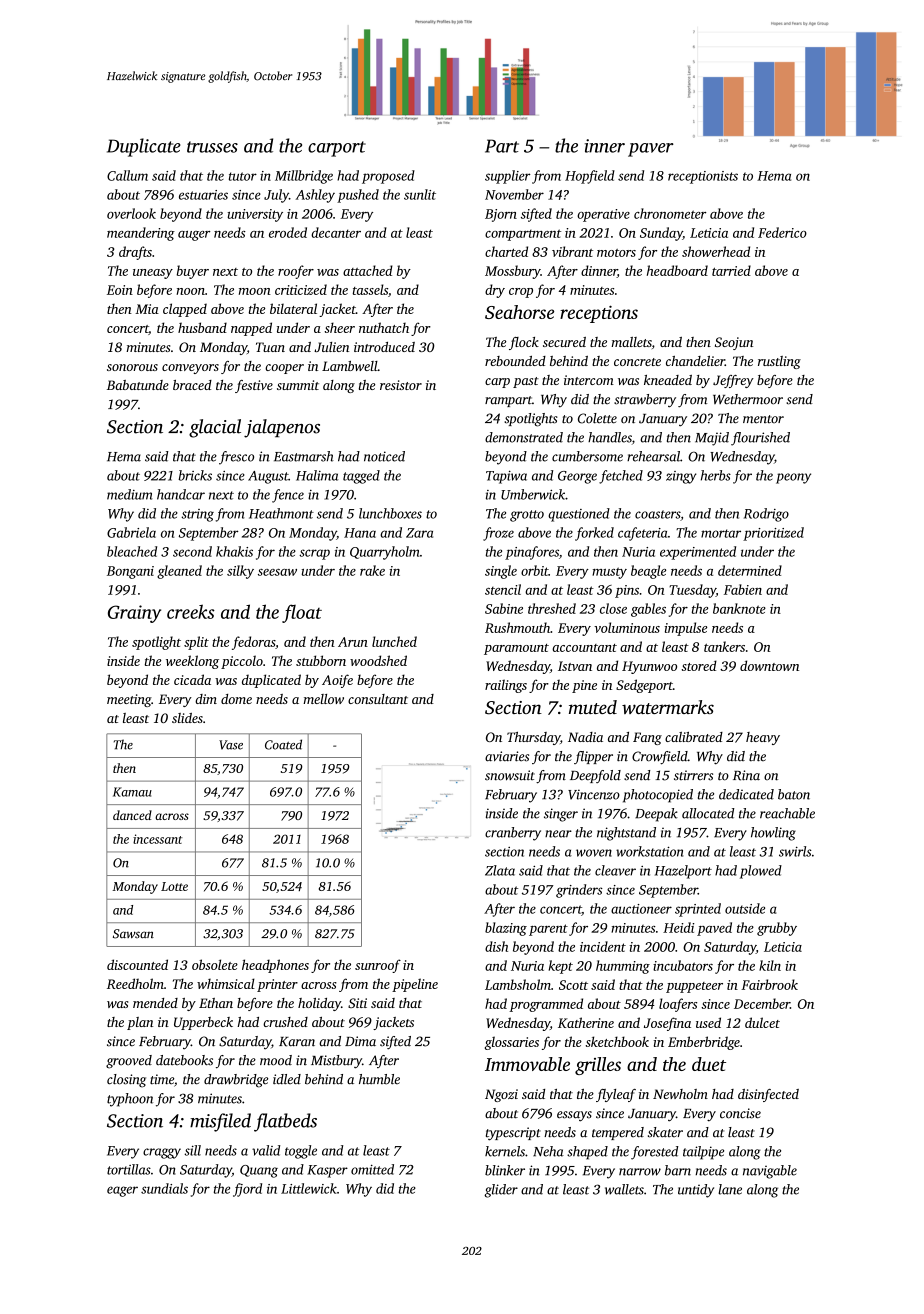 Image resolution: width=924 pixels, height=1314 pixels. What do you see at coordinates (627, 627) in the screenshot?
I see `voluminous` at bounding box center [627, 627].
